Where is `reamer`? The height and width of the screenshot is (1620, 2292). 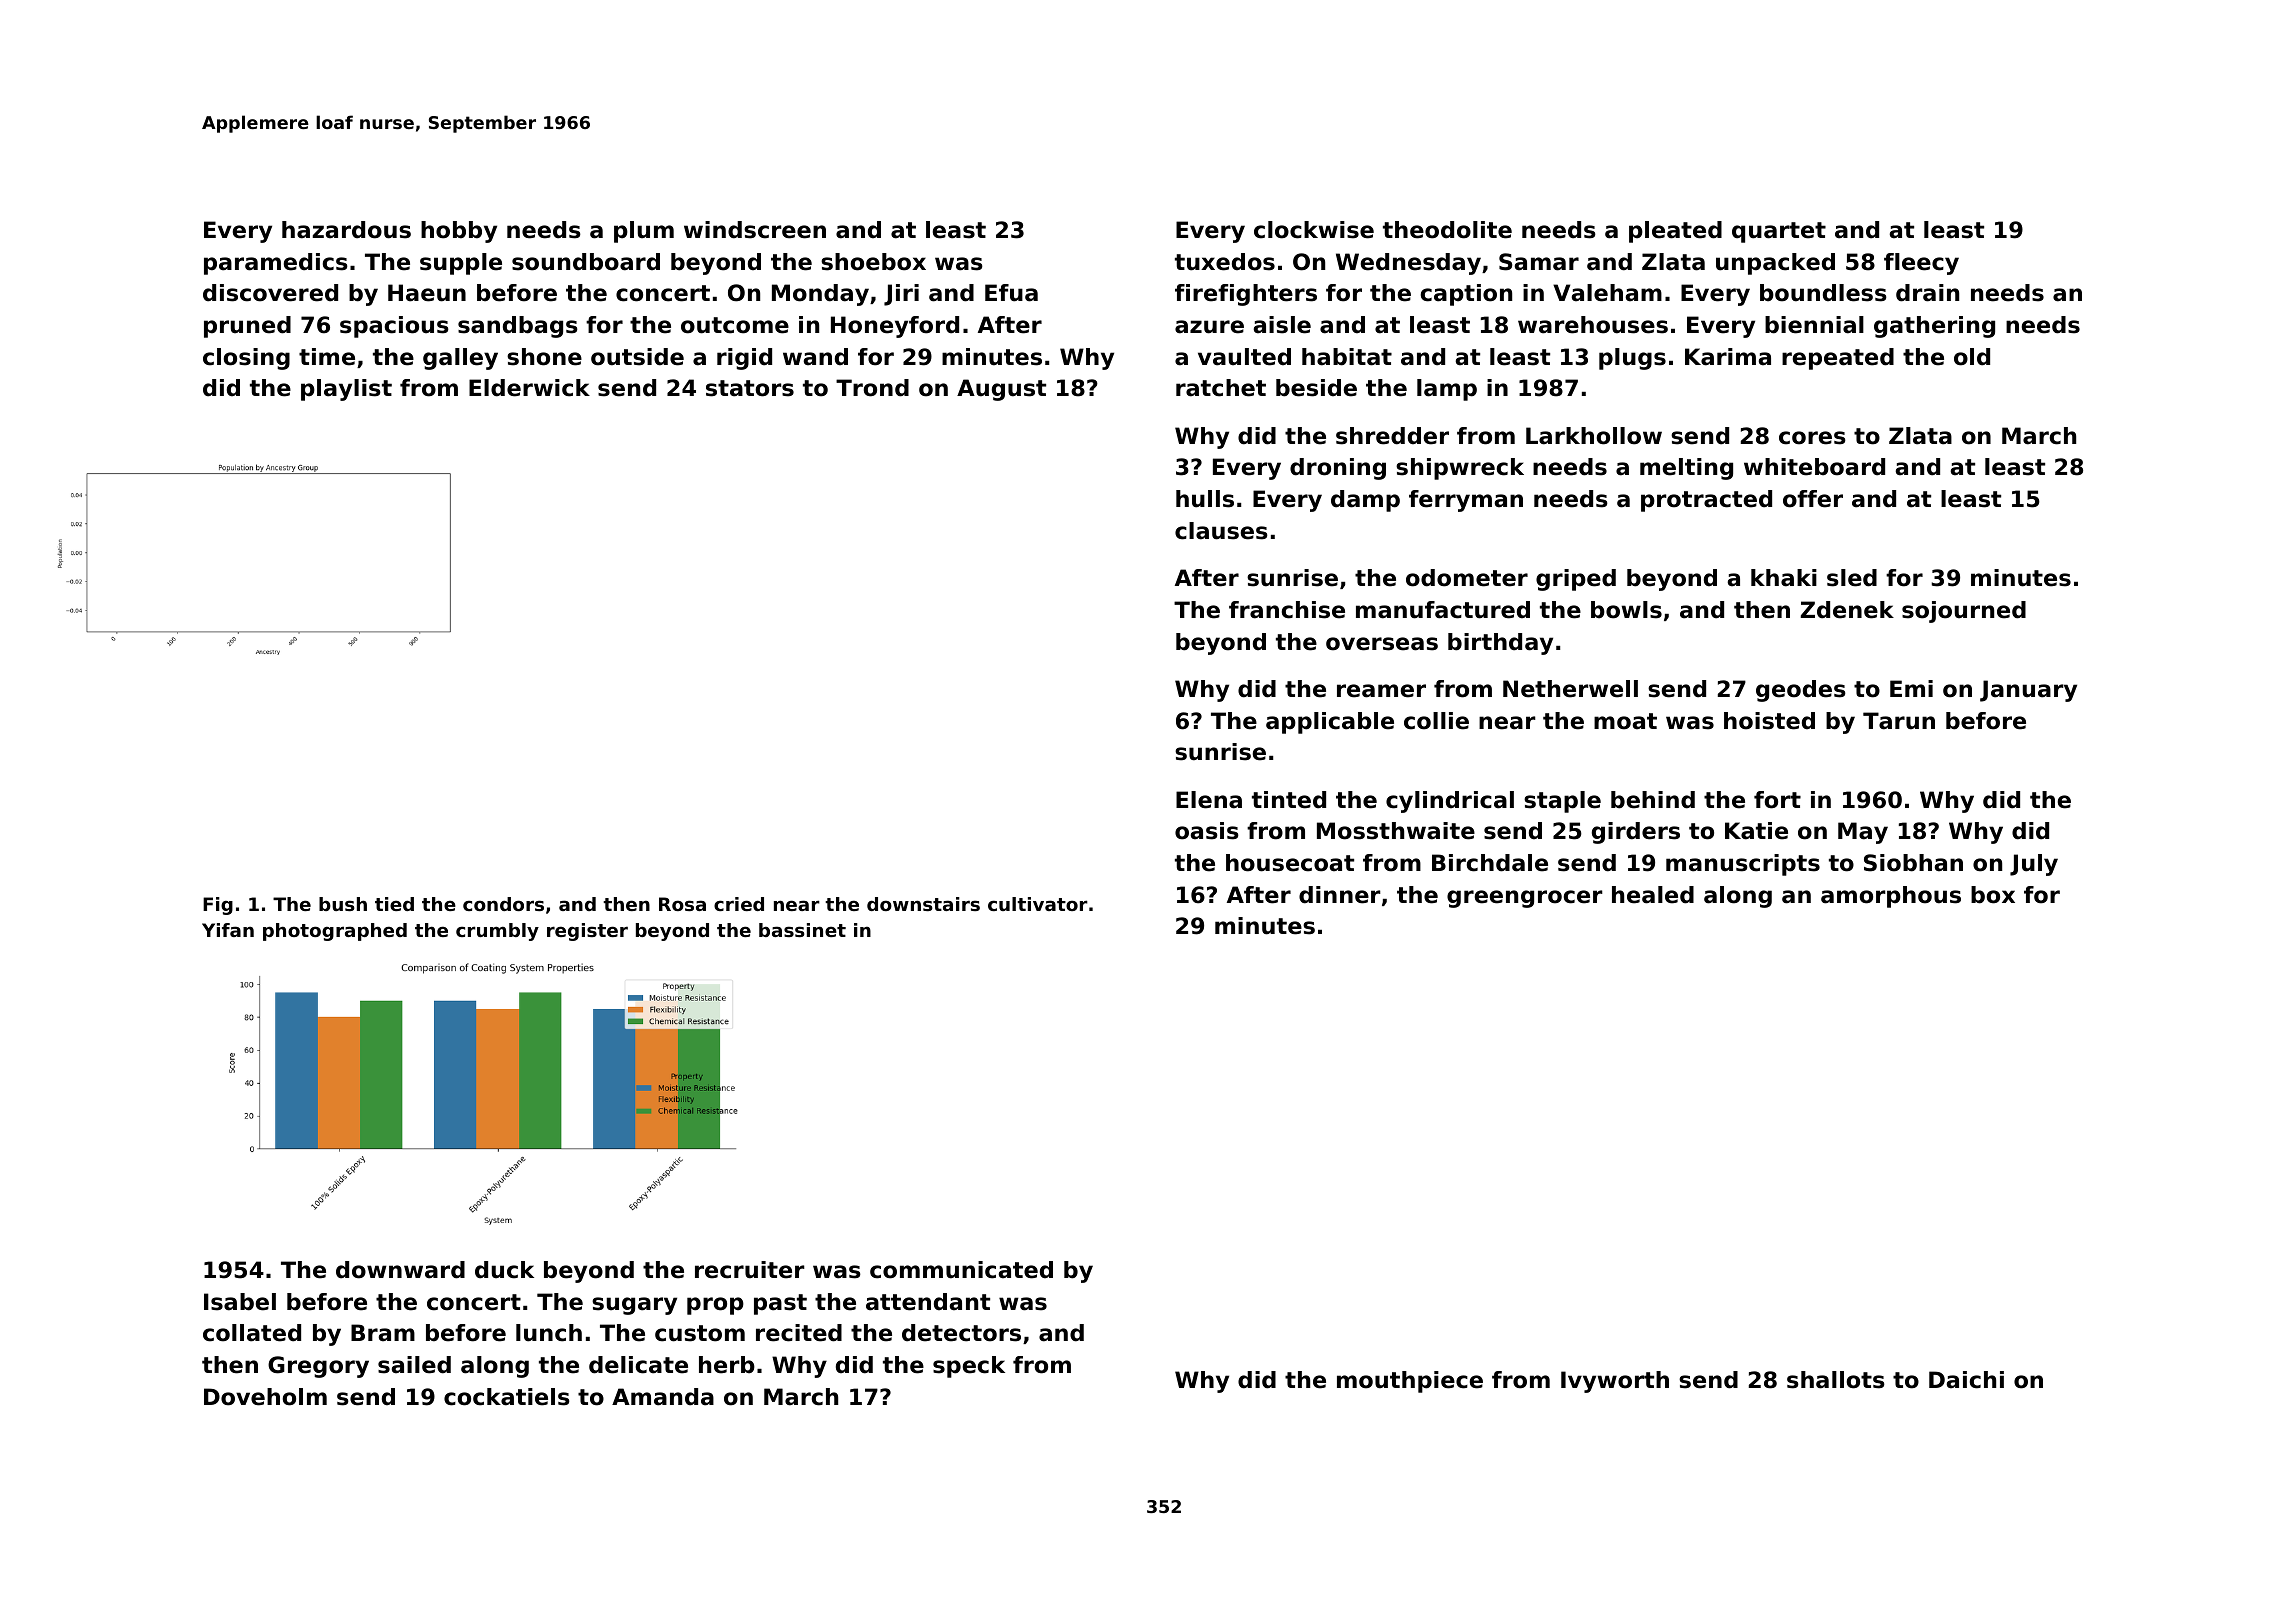 reamer is located at coordinates (1381, 691).
